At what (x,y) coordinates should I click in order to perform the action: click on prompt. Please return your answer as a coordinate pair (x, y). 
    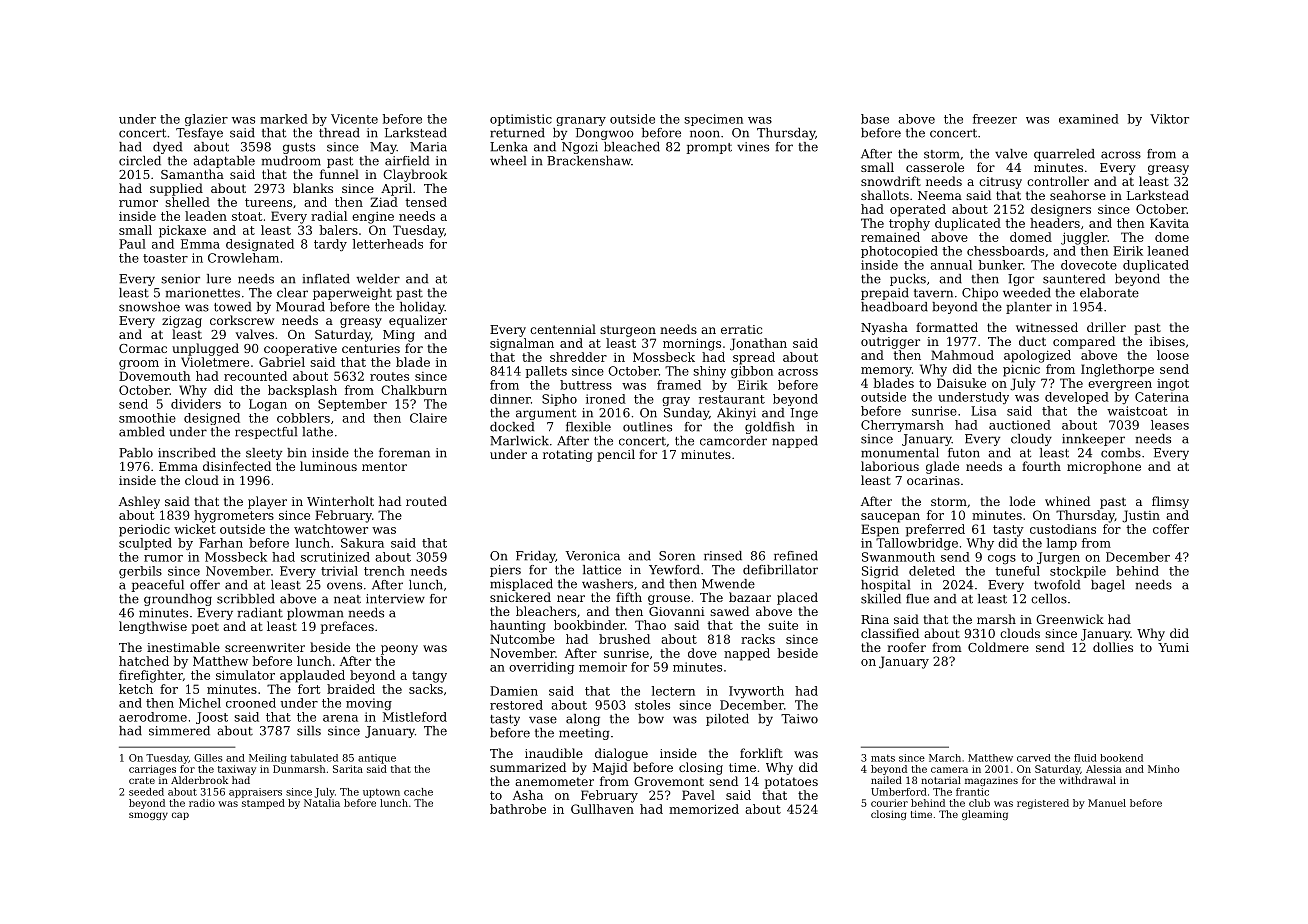
    Looking at the image, I should click on (709, 148).
